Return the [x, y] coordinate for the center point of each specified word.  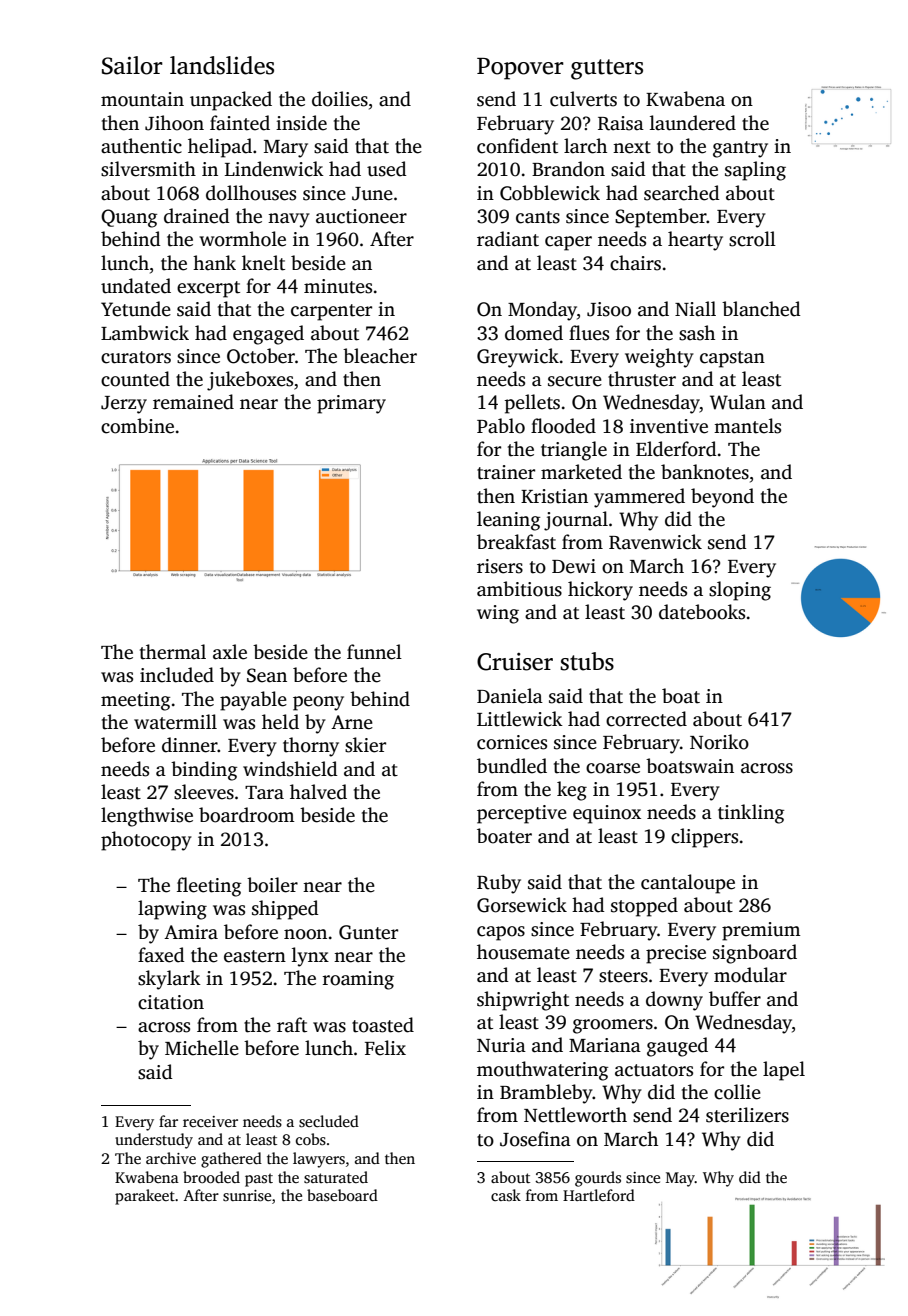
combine [137, 426]
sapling [755, 171]
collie [737, 1092]
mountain [142, 99]
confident [517, 146]
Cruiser [515, 662]
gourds [598, 1179]
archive [171, 1158]
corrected [646, 719]
